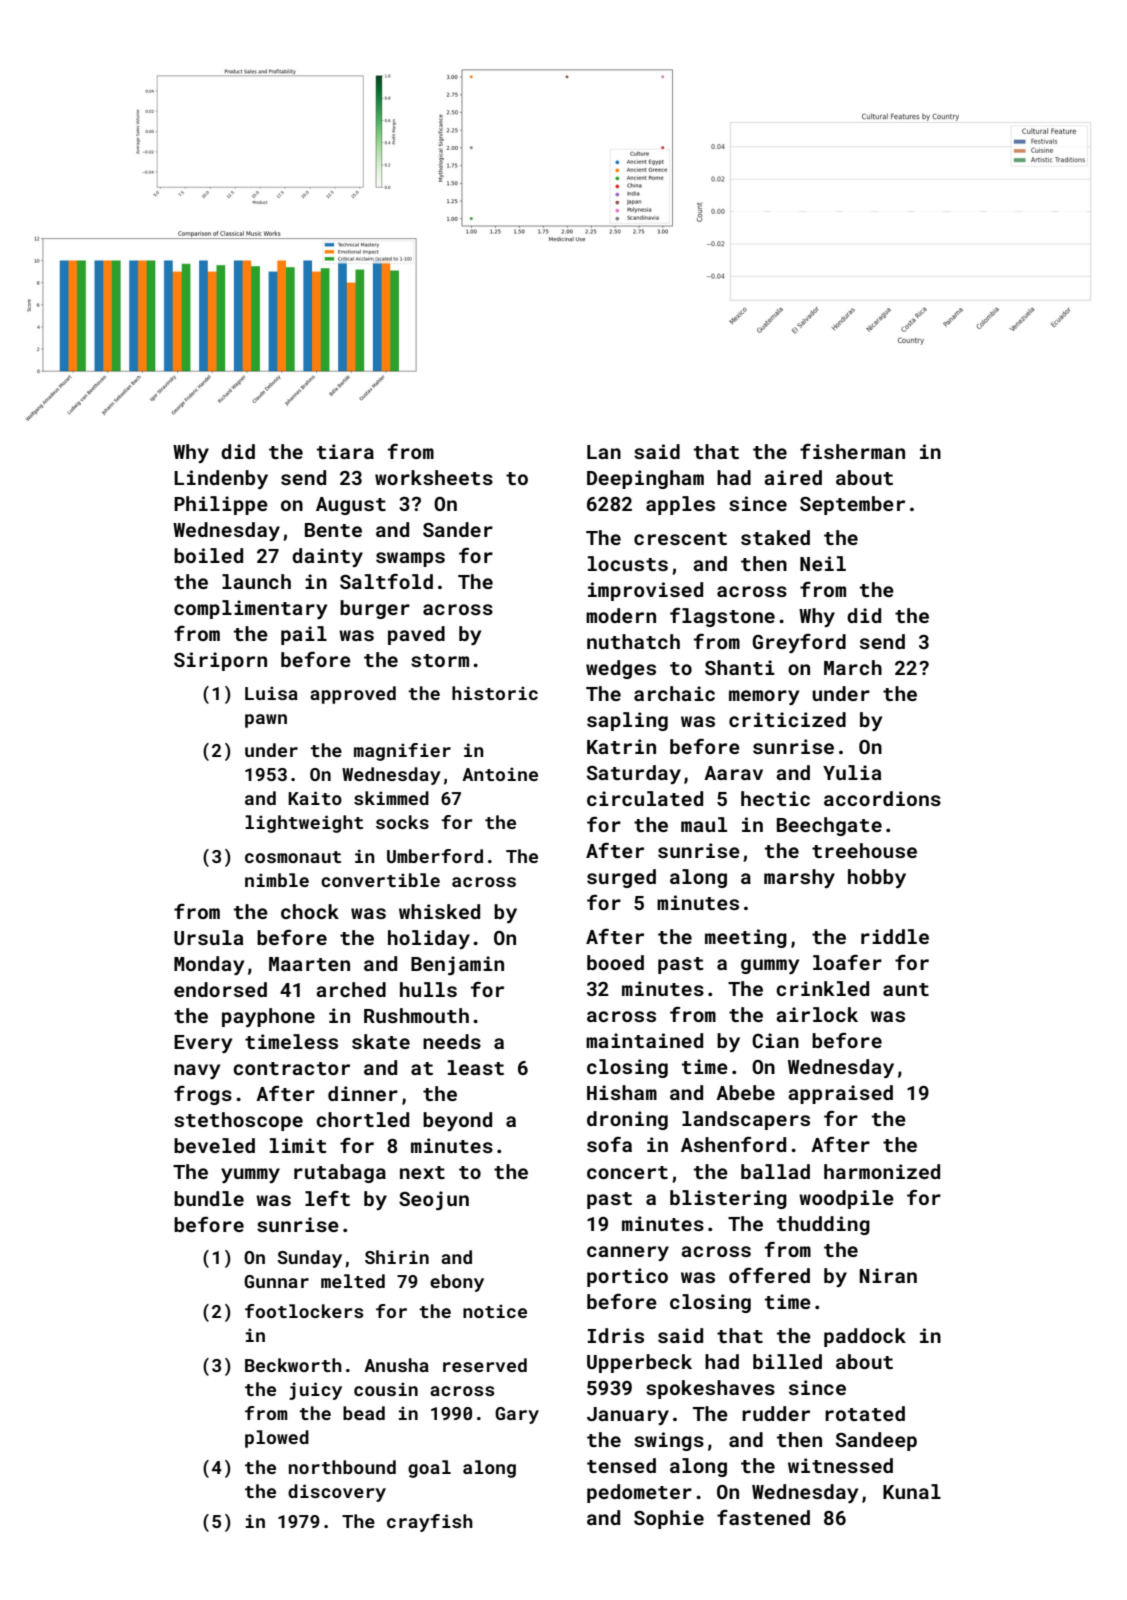  What do you see at coordinates (430, 1523) in the page?
I see `crayfish` at bounding box center [430, 1523].
